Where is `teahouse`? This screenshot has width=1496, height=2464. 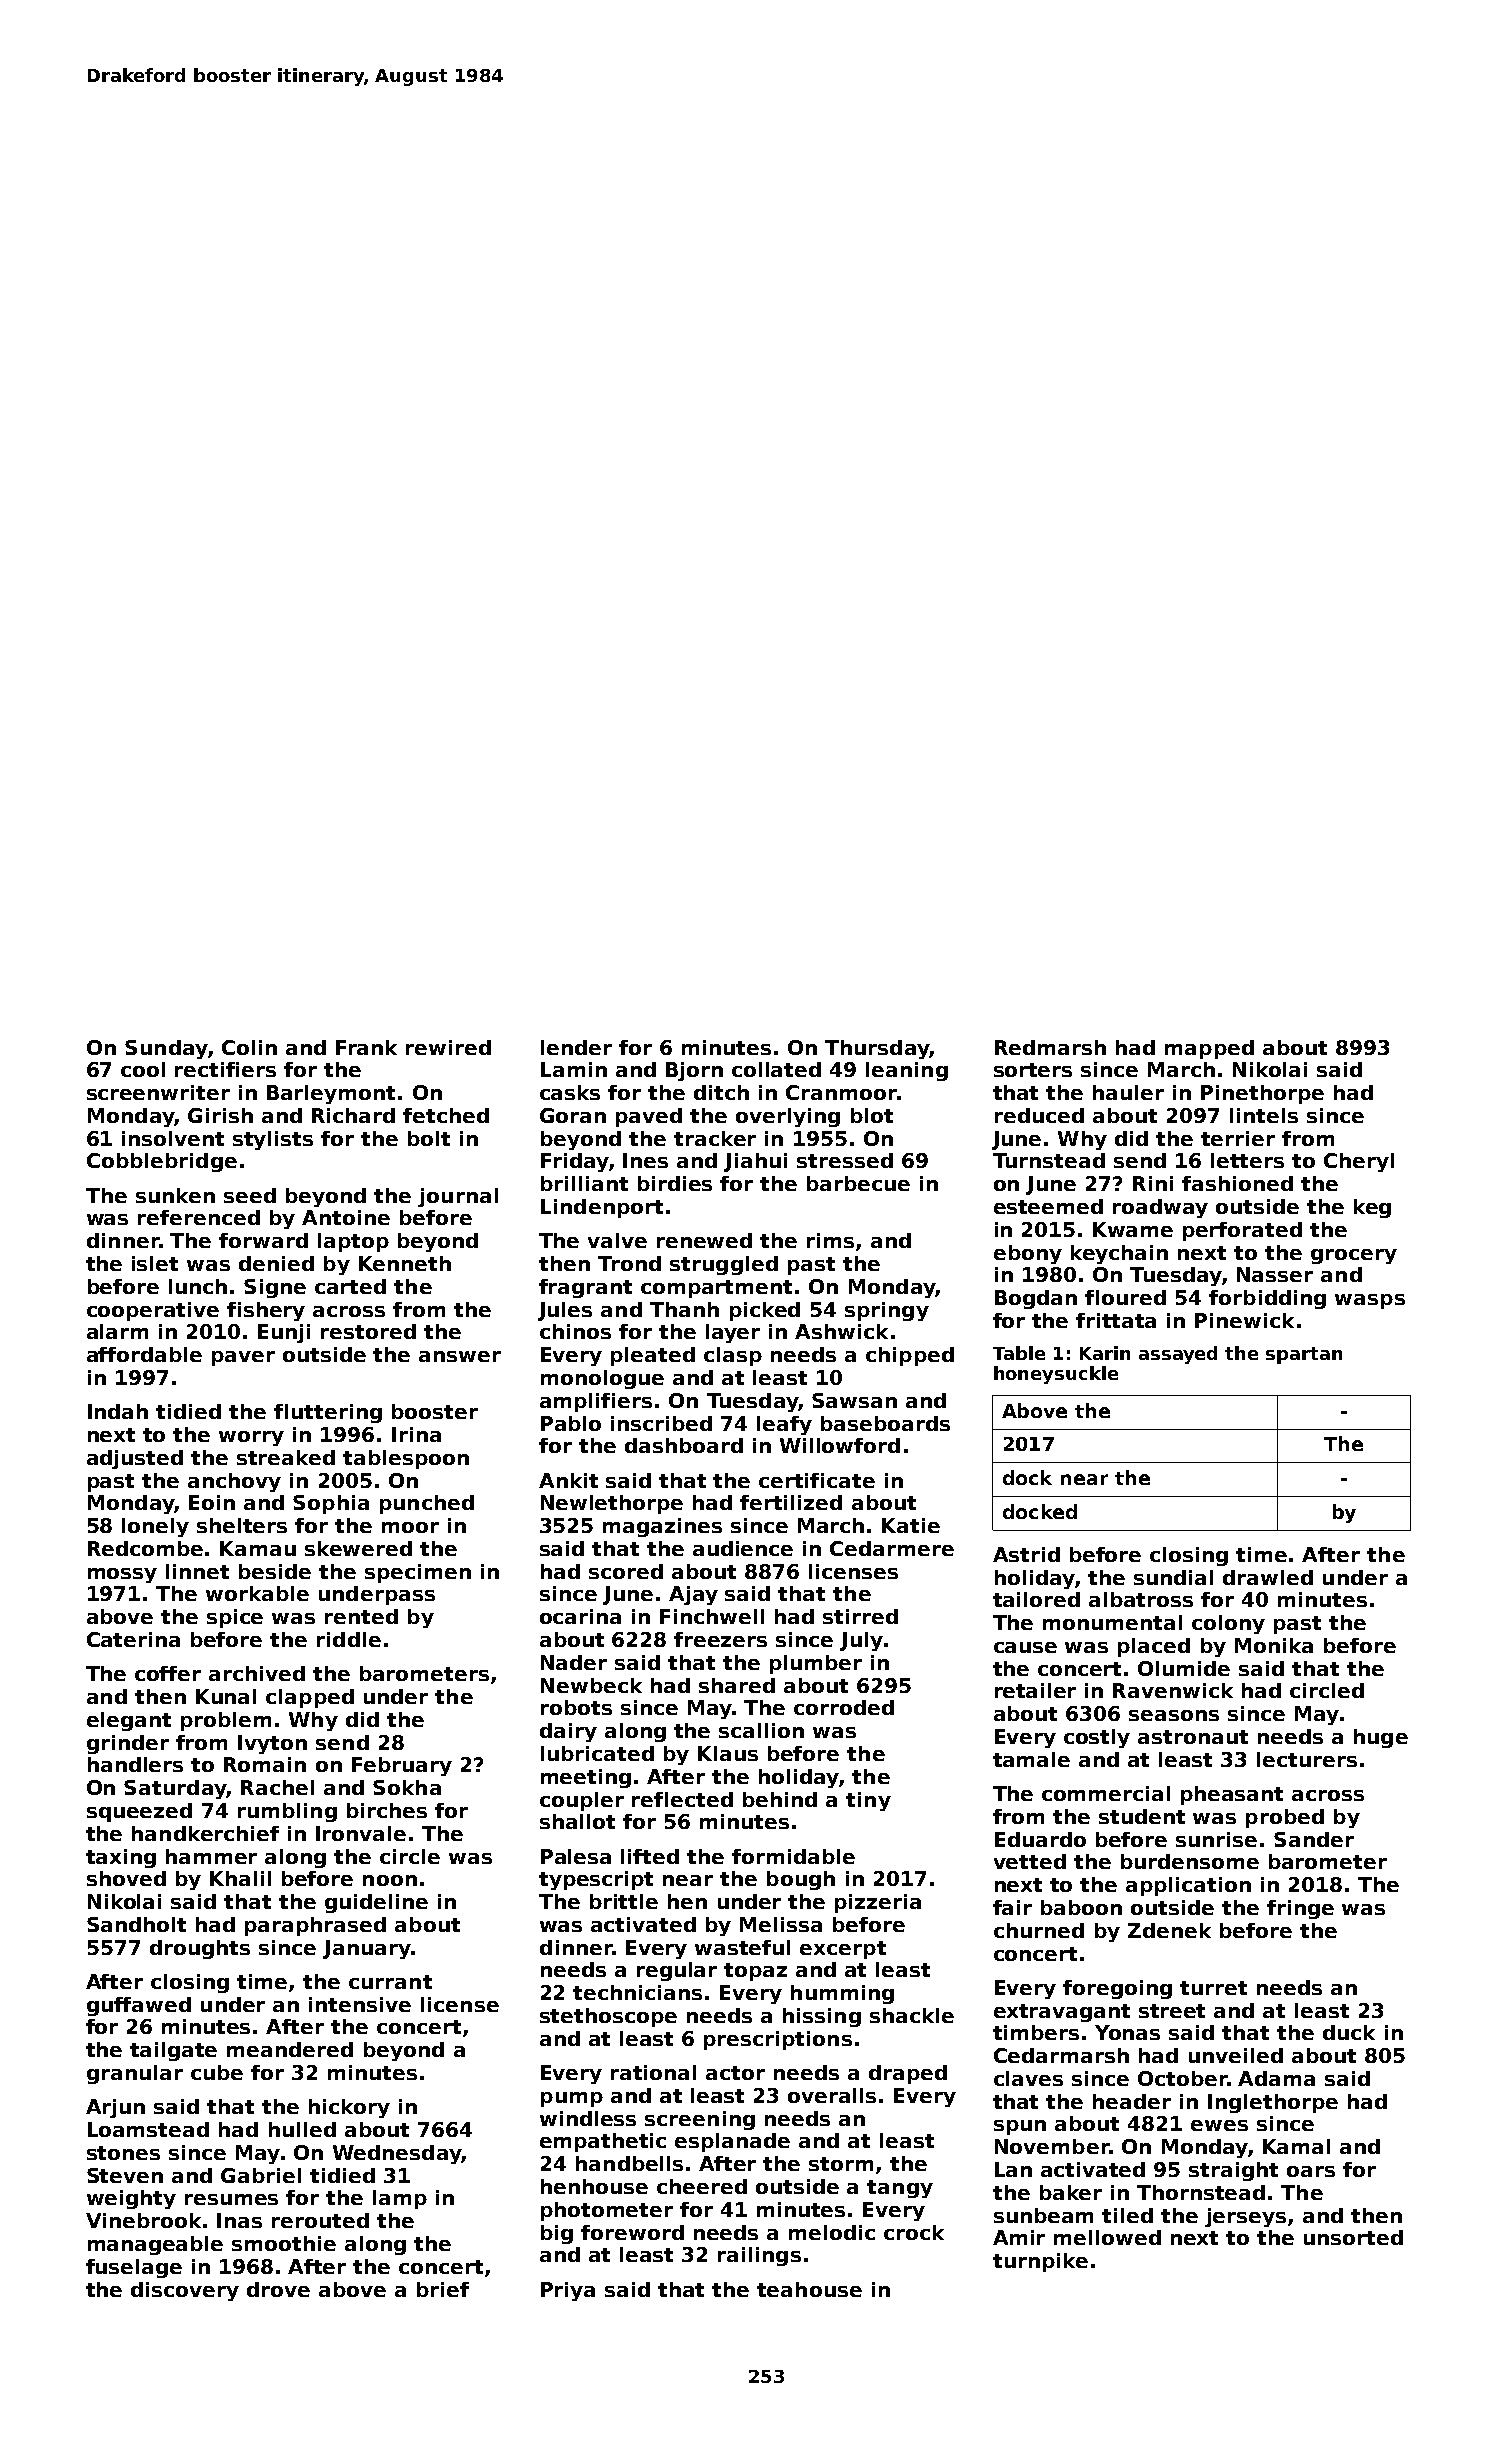
teahouse is located at coordinates (809, 2289).
